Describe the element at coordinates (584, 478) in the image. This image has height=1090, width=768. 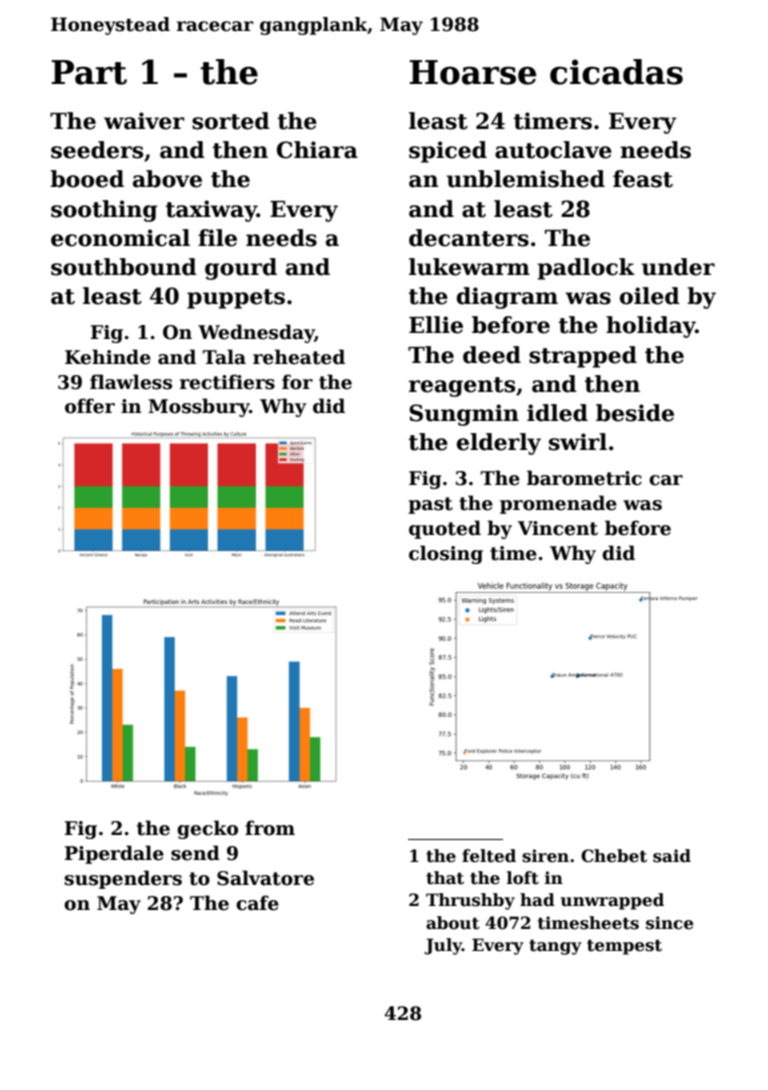
I see `barometric` at that location.
